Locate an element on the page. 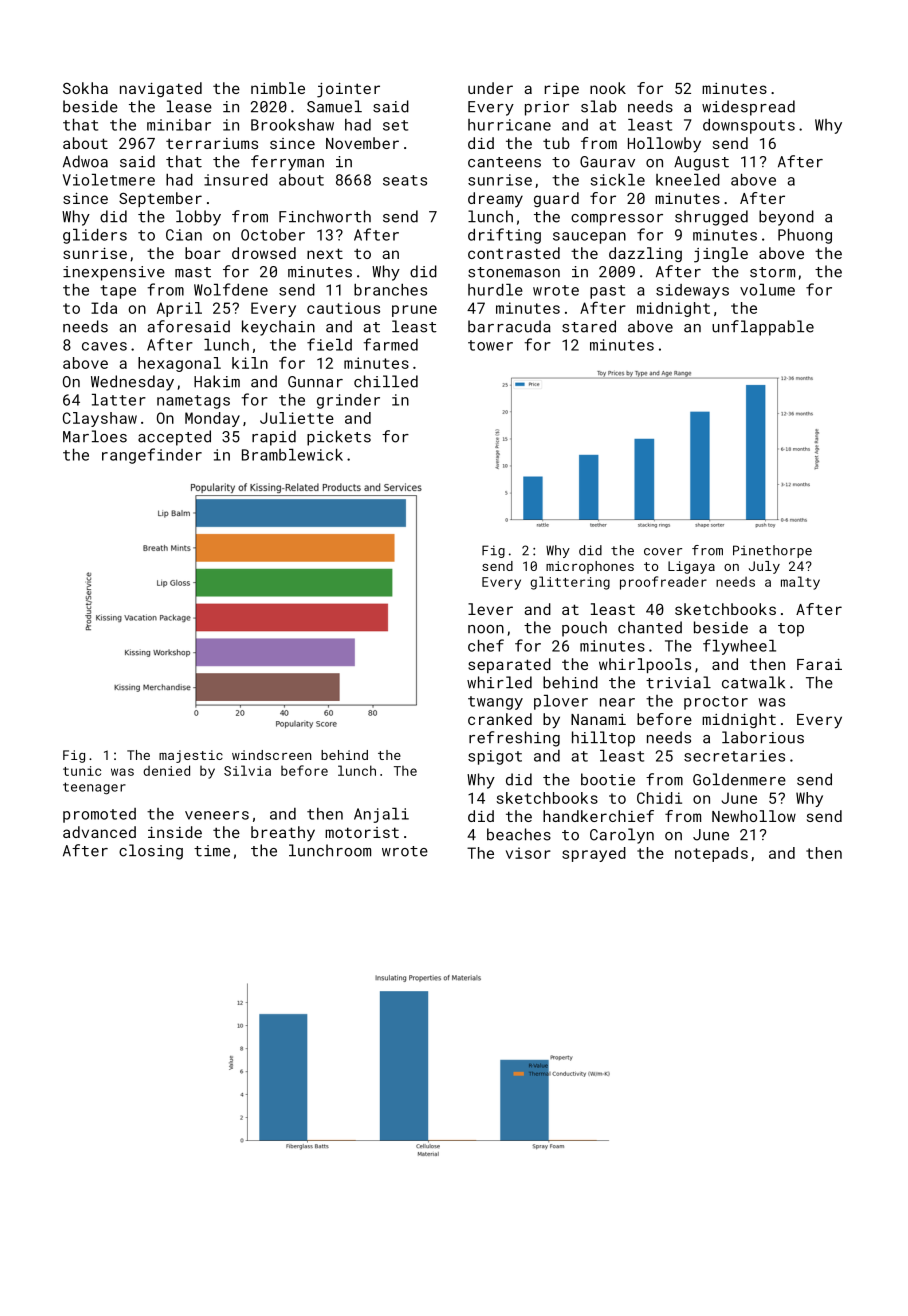 The height and width of the image is (1316, 908). Pinethorpe is located at coordinates (772, 551).
